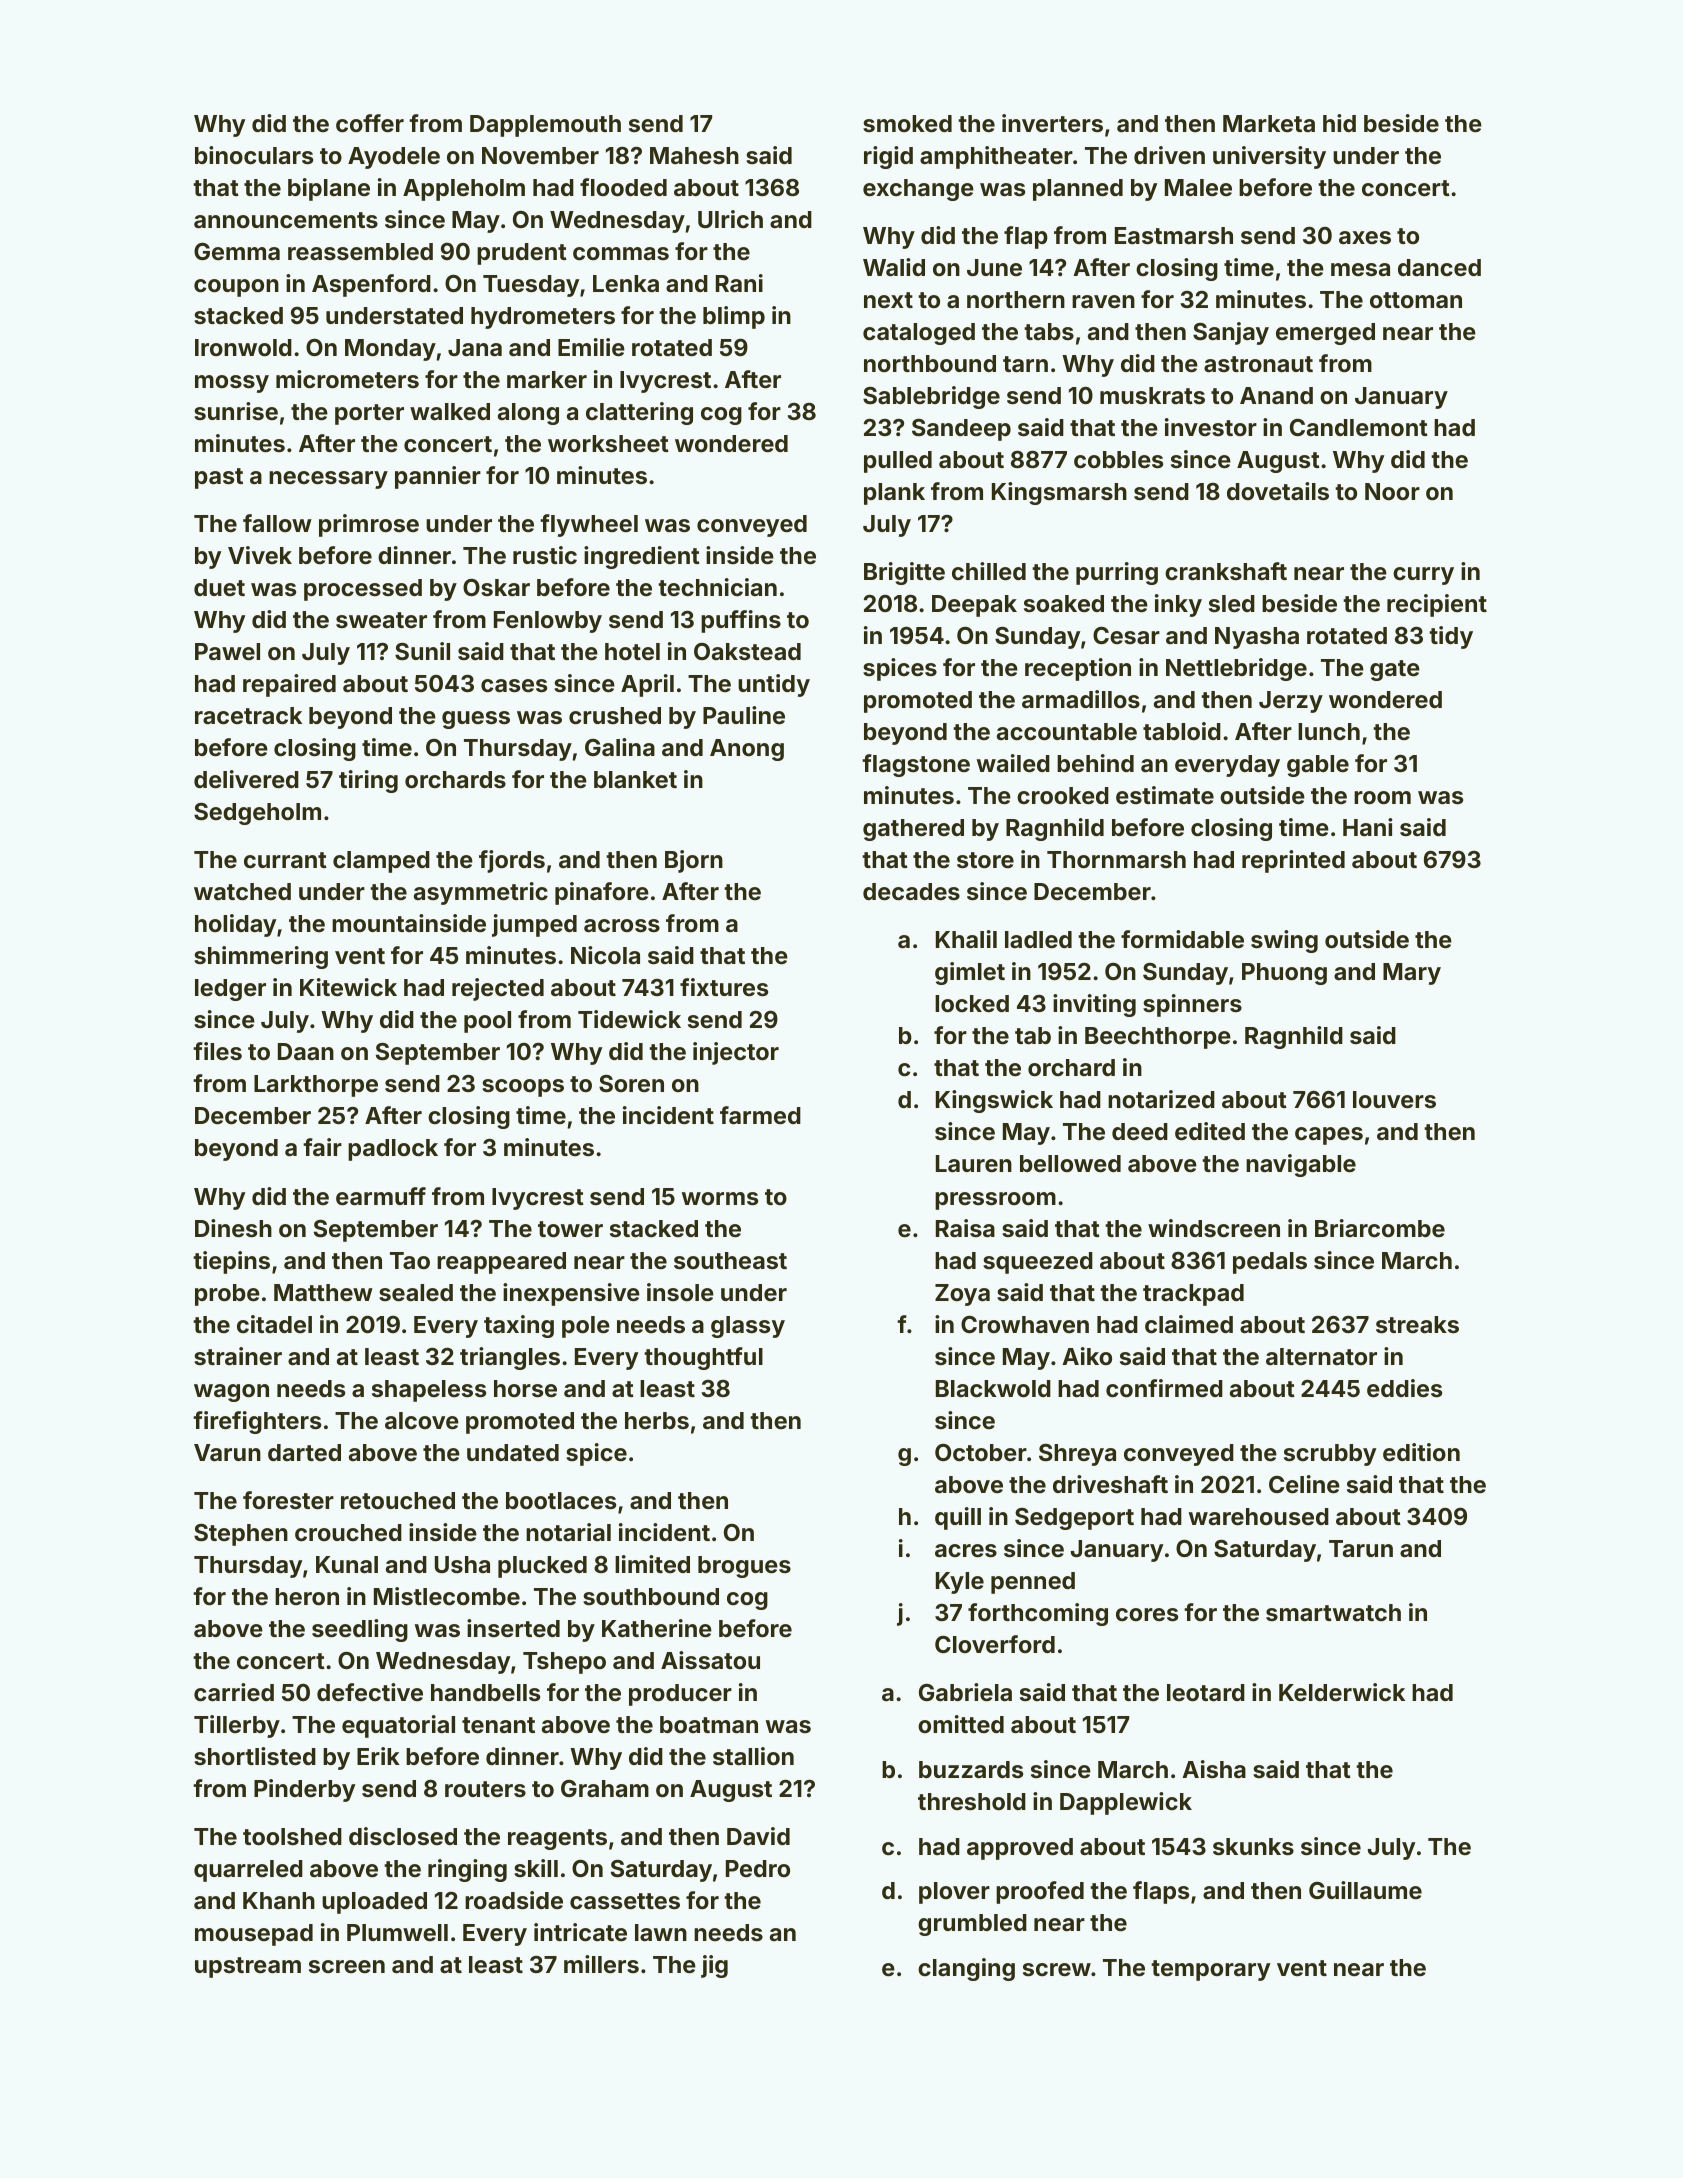 The height and width of the image is (2178, 1683). Describe the element at coordinates (304, 1452) in the image. I see `darted` at that location.
